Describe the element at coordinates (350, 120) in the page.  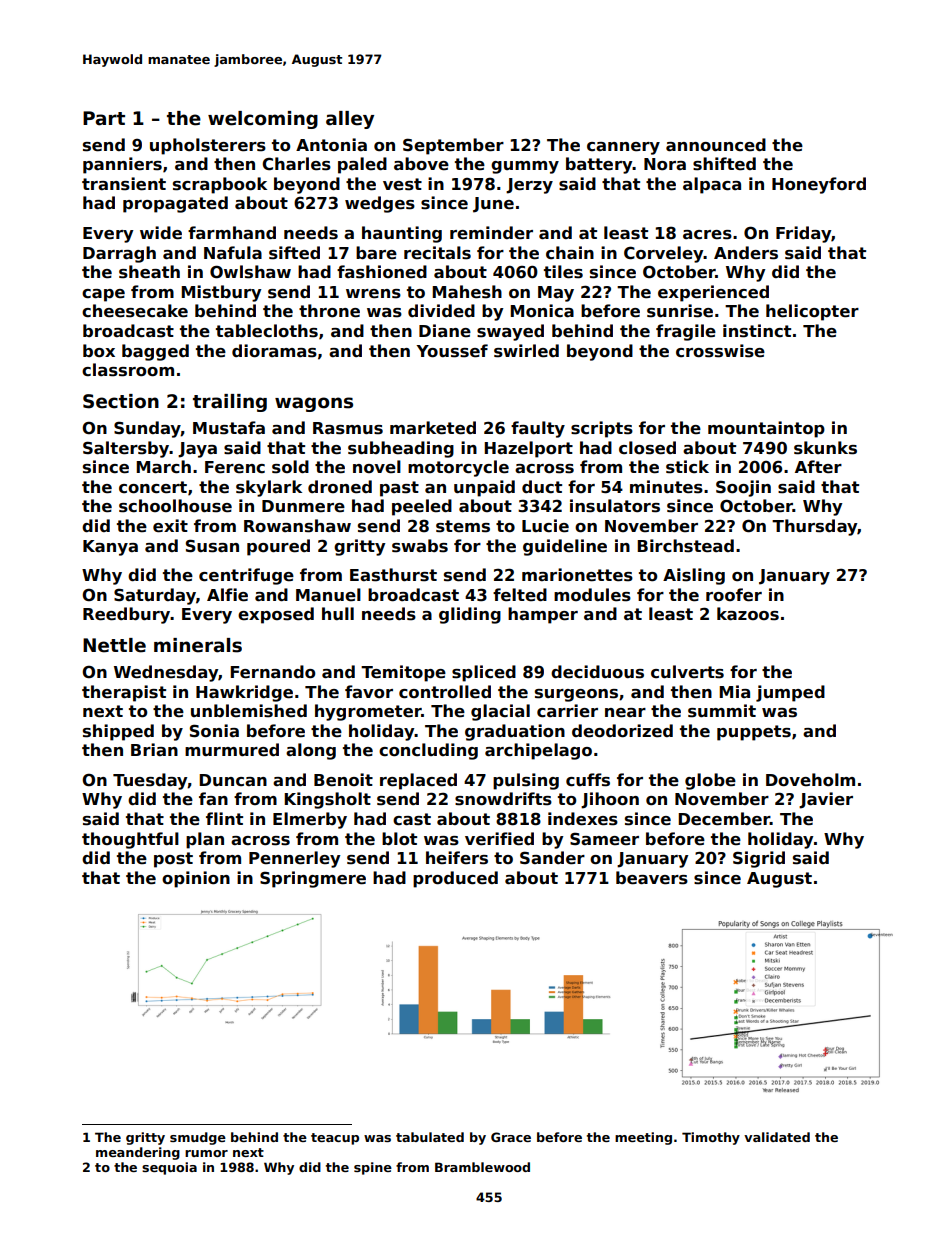
I see `alley` at that location.
